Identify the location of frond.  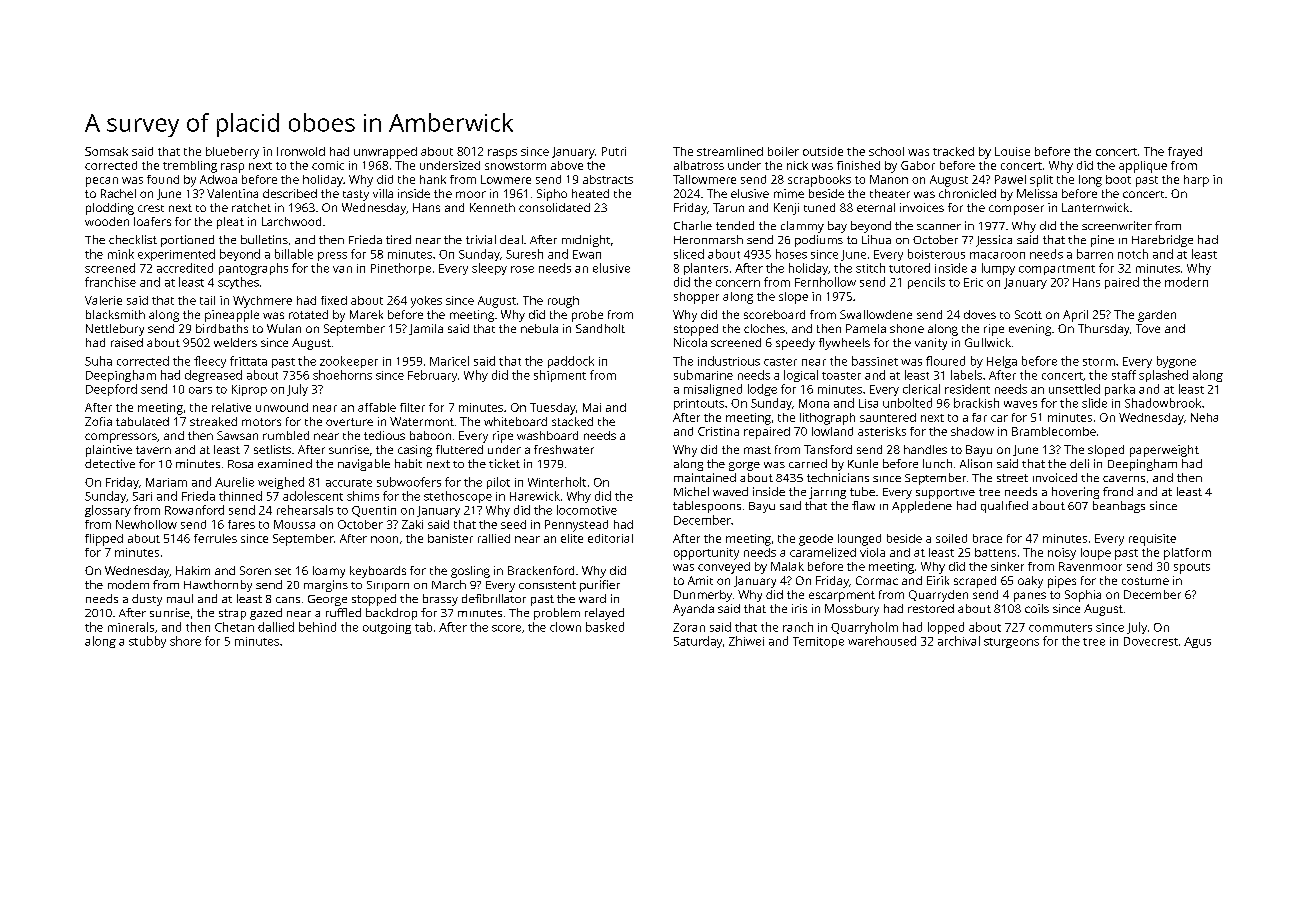
(1118, 491).
